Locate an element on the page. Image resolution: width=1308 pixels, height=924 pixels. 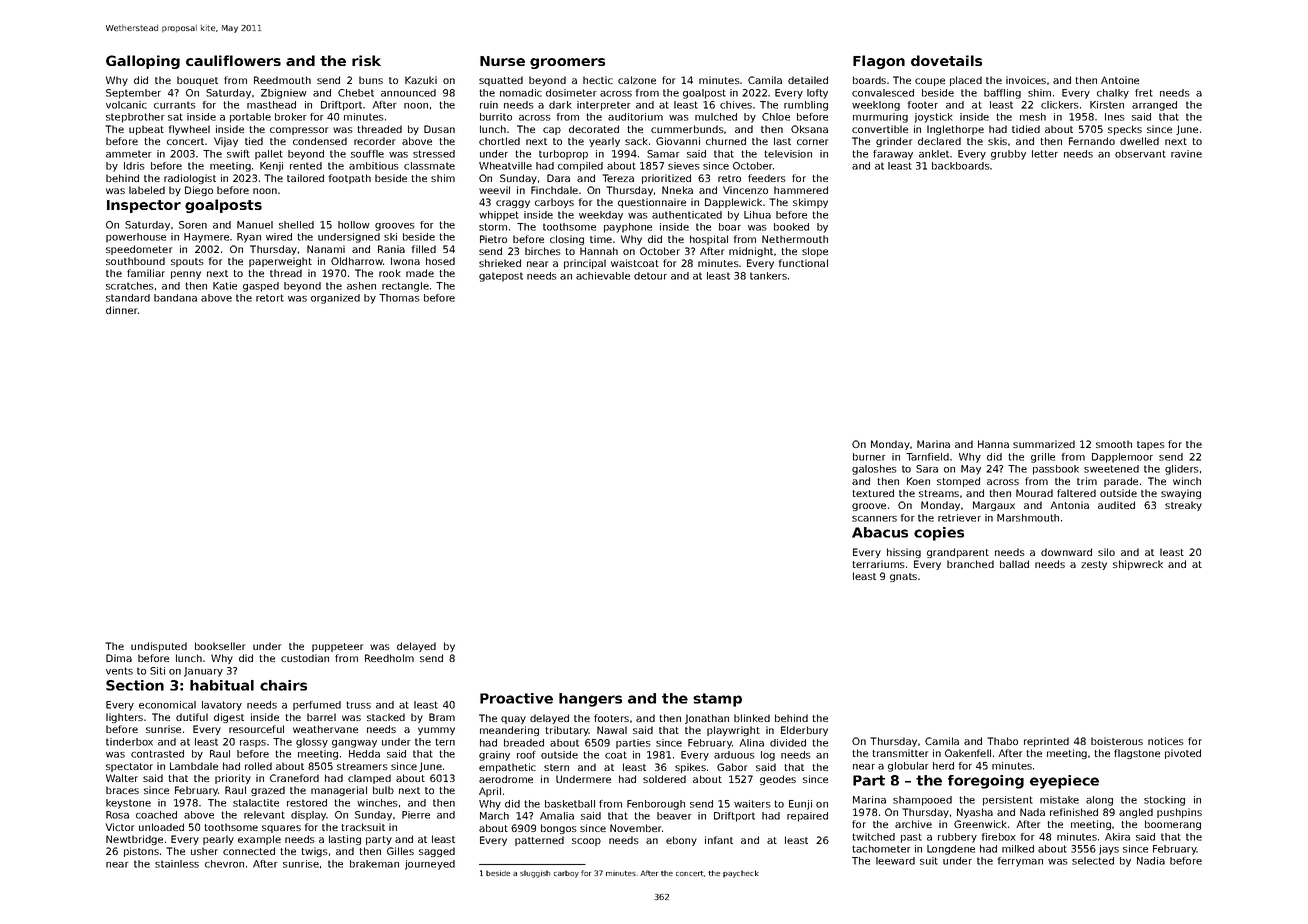
Antoine is located at coordinates (1120, 80).
